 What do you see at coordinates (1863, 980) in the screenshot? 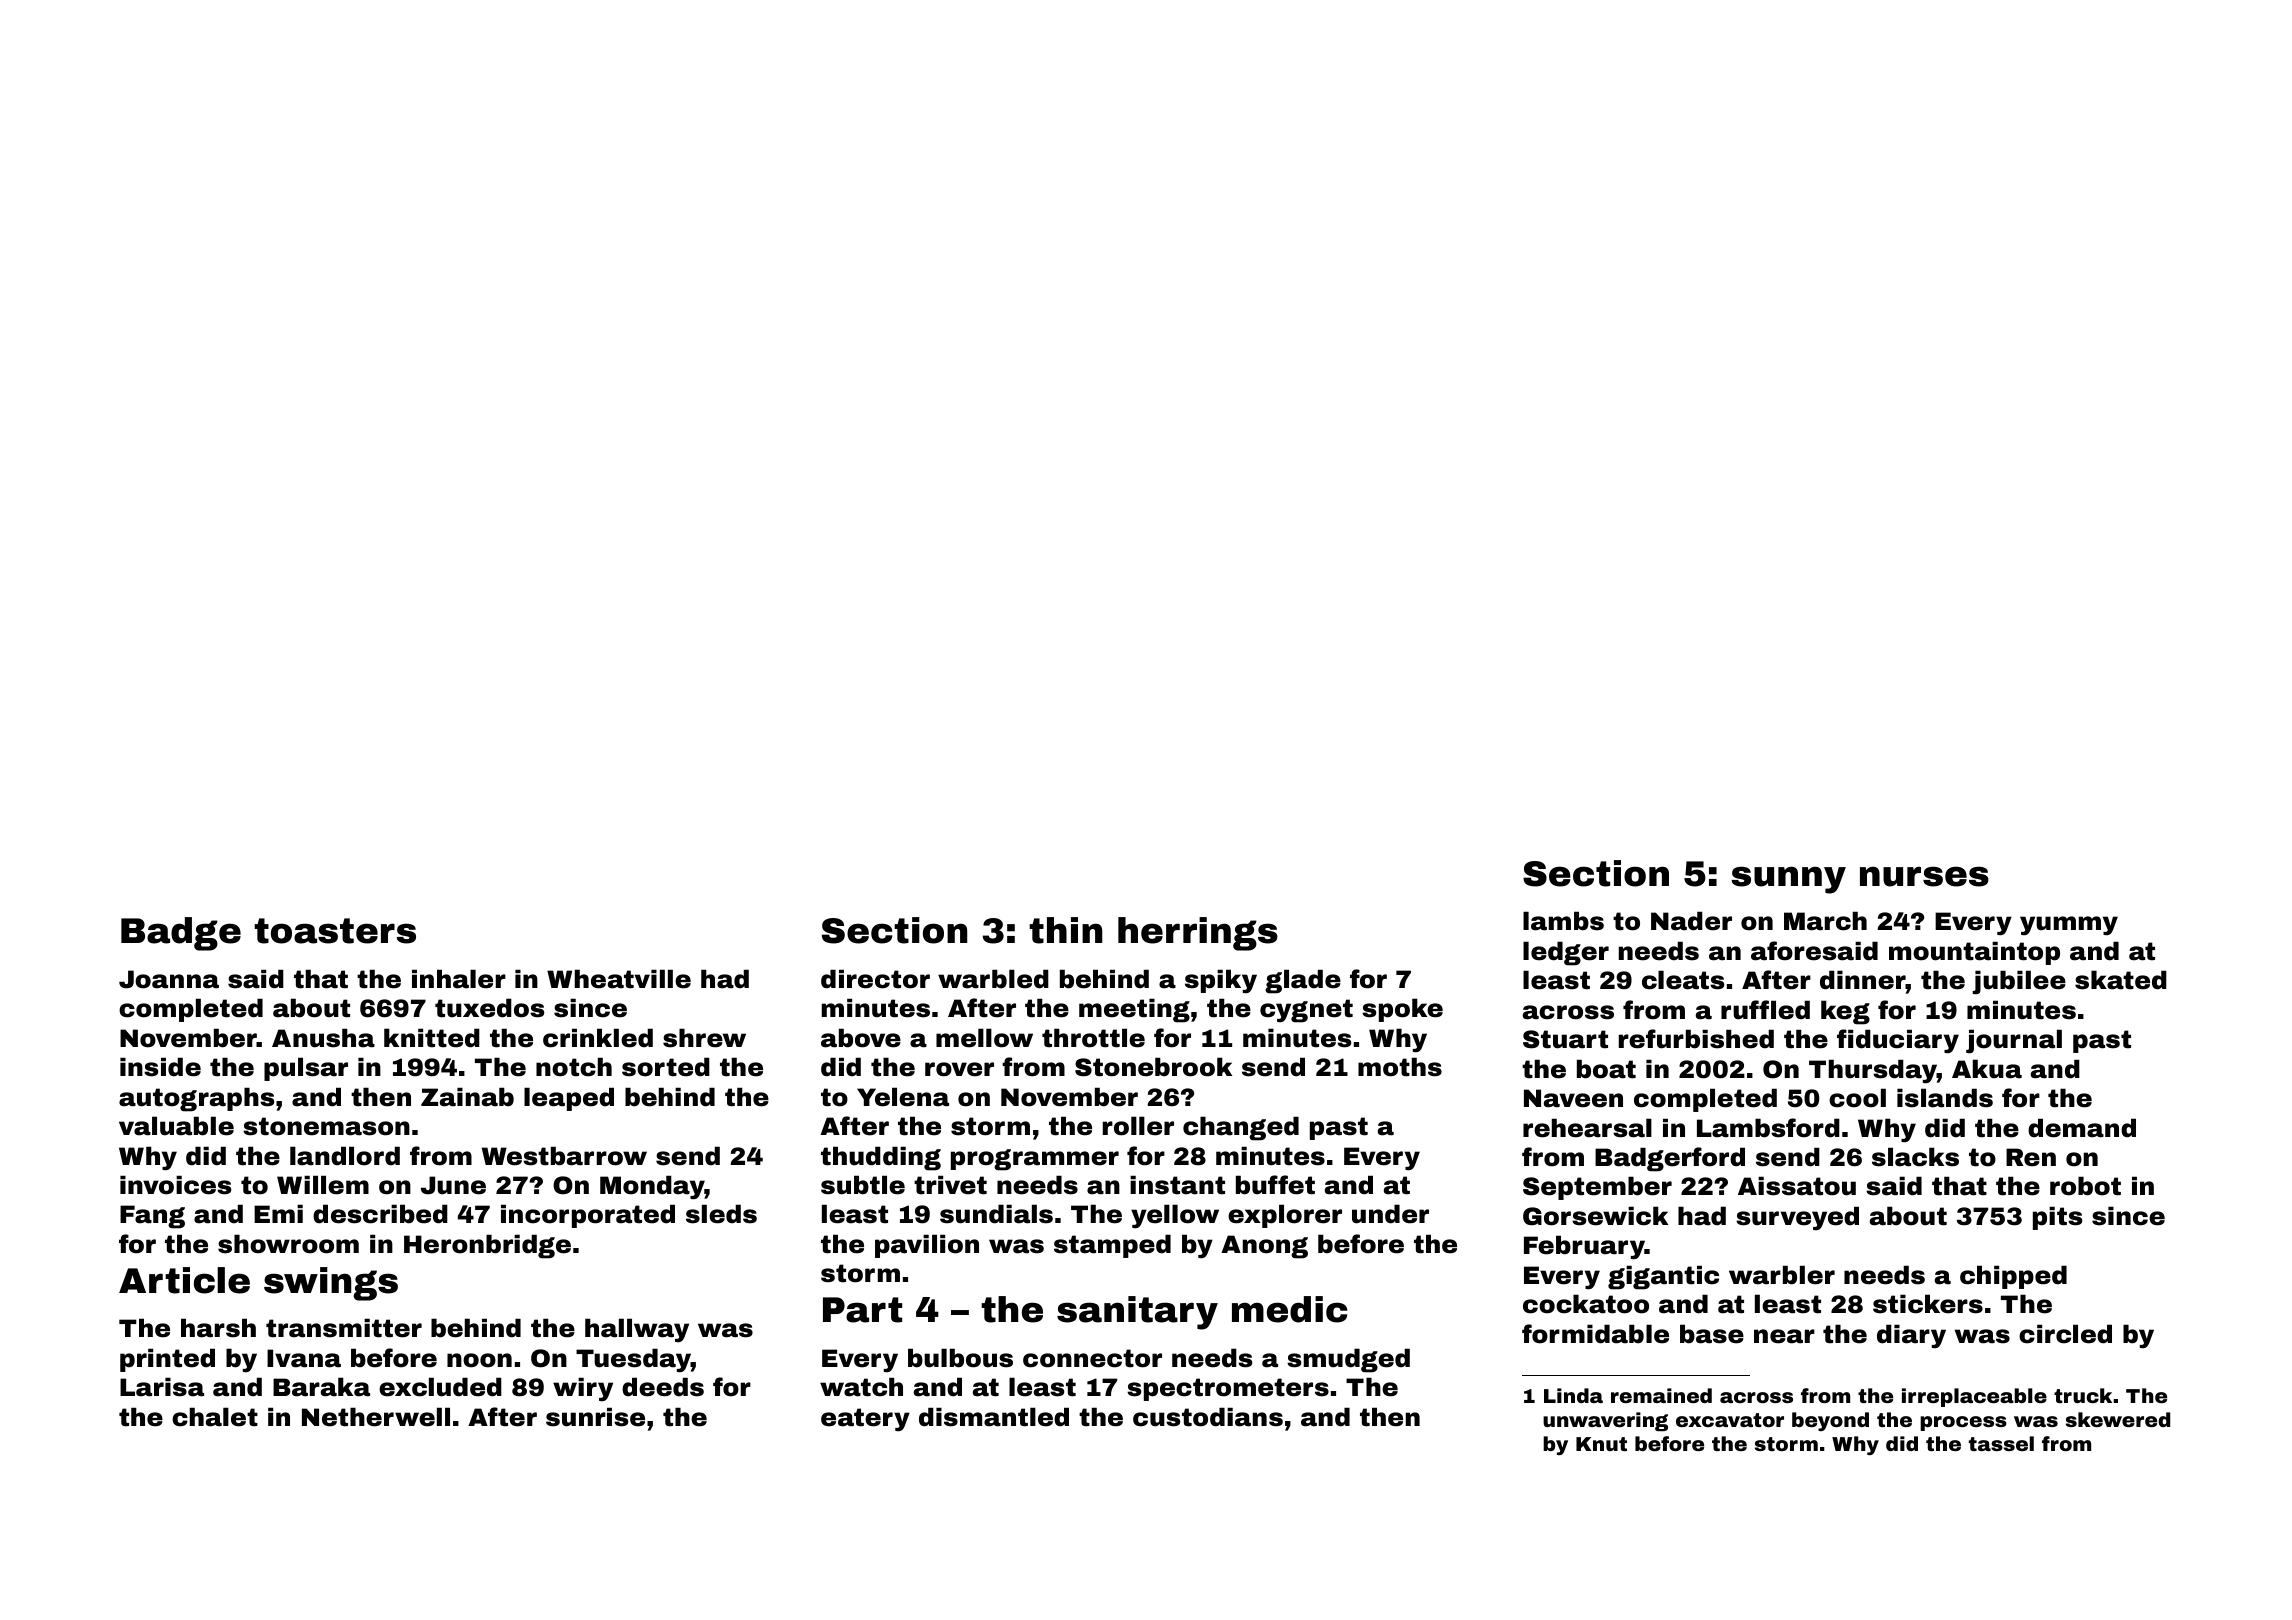
I see `dinner` at bounding box center [1863, 980].
